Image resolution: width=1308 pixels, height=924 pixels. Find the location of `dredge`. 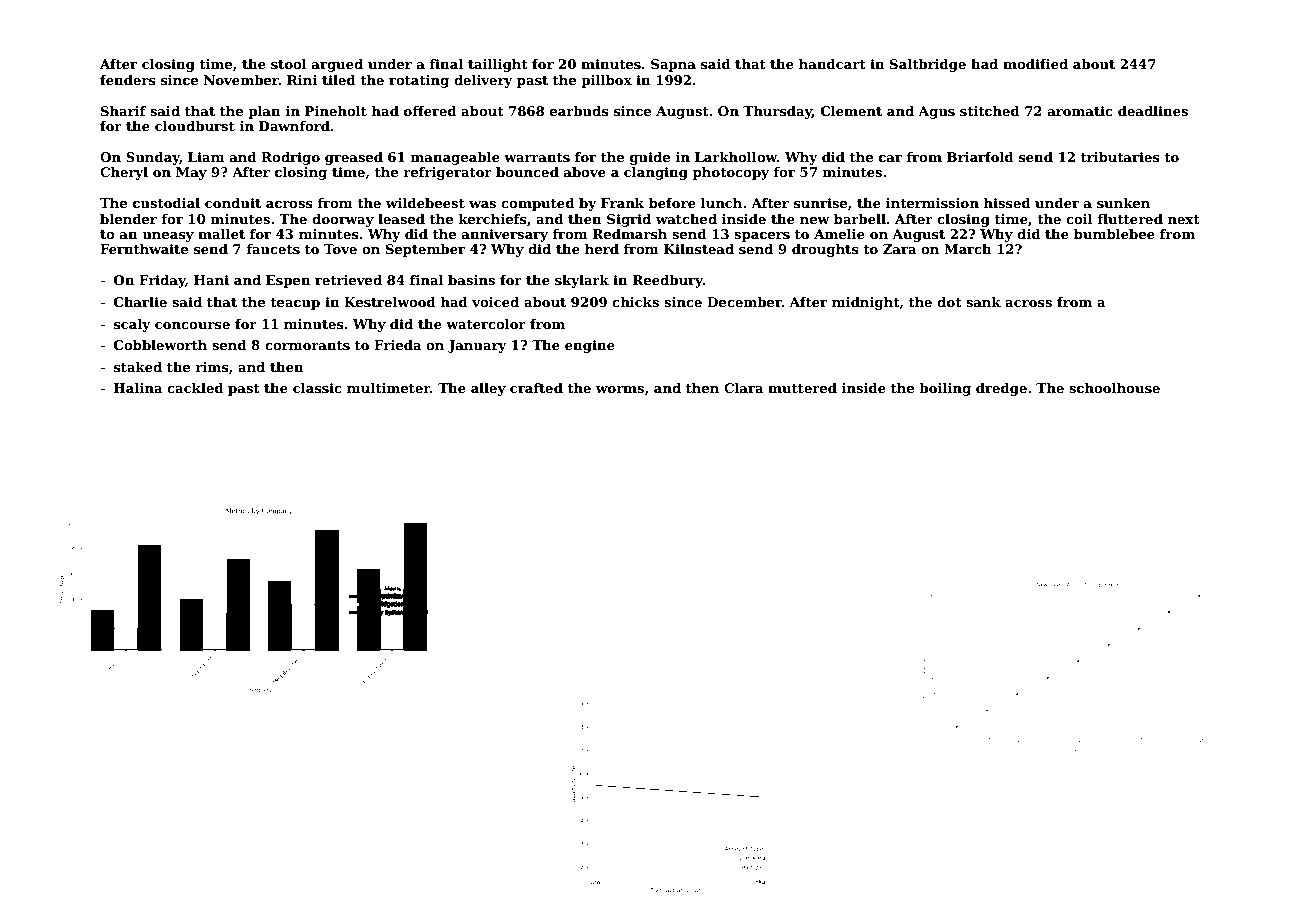

dredge is located at coordinates (1001, 389).
